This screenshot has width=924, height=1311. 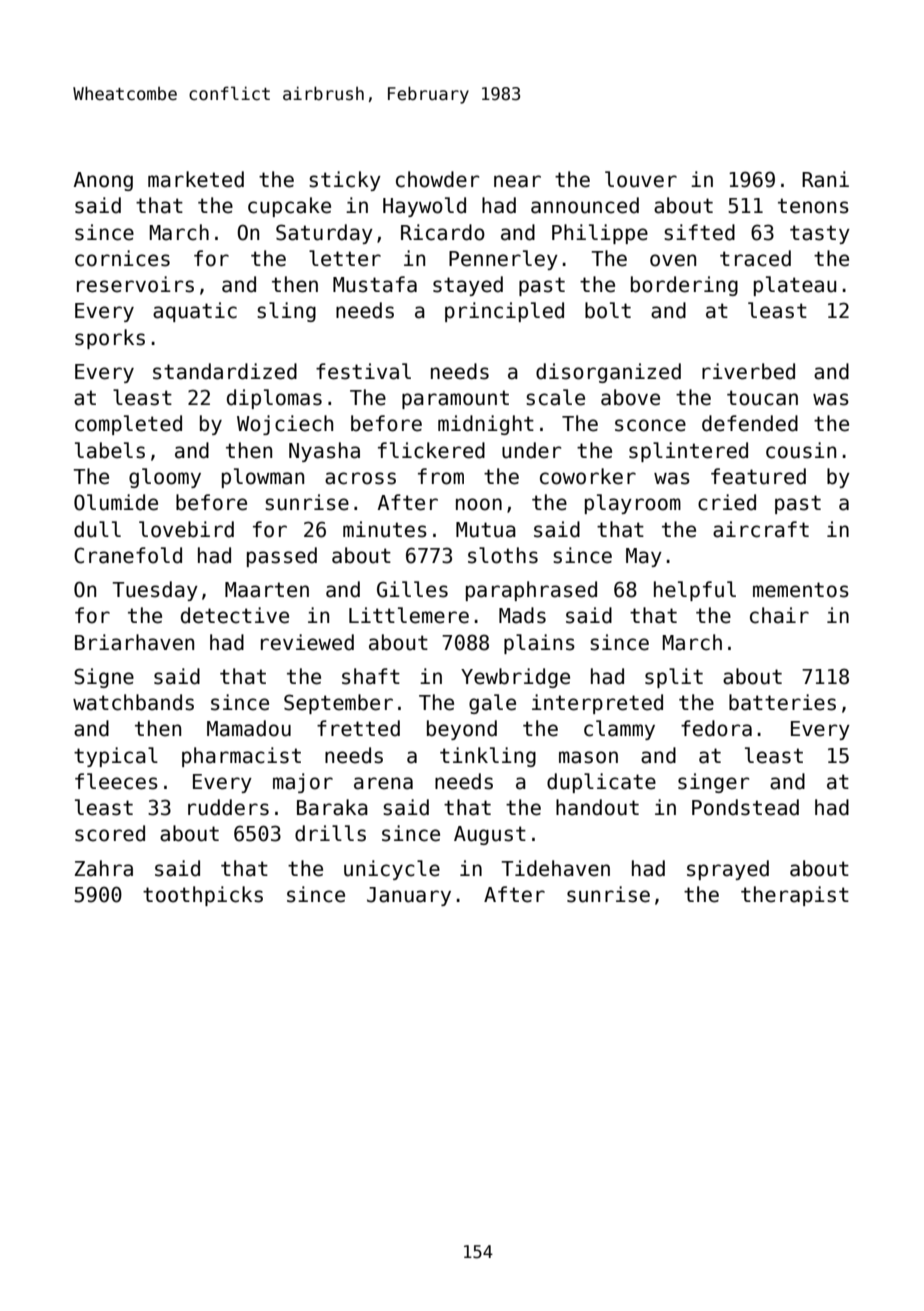 I want to click on Anong, so click(x=103, y=181).
